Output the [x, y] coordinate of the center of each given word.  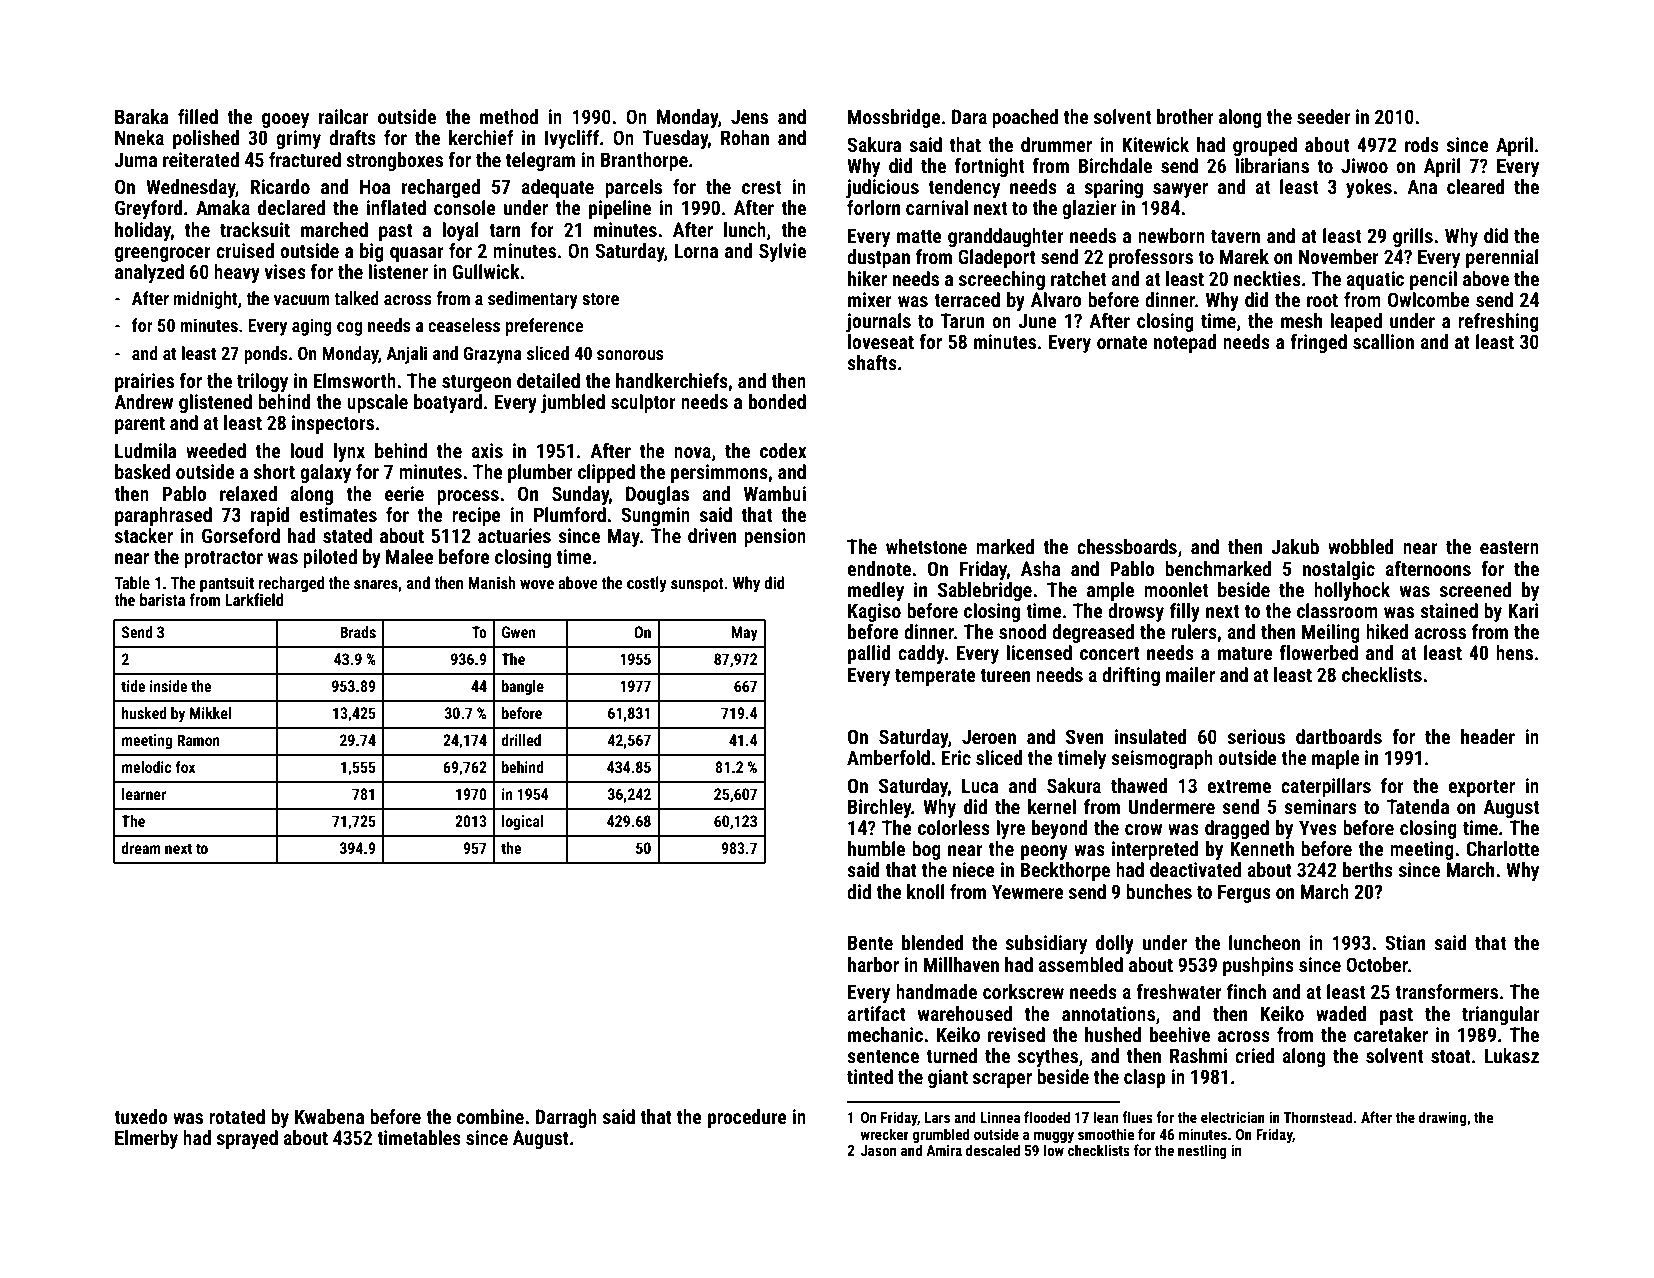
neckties [1267, 278]
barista [162, 599]
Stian [1405, 942]
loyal [460, 231]
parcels [633, 188]
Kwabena [329, 1116]
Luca [980, 785]
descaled [993, 1150]
